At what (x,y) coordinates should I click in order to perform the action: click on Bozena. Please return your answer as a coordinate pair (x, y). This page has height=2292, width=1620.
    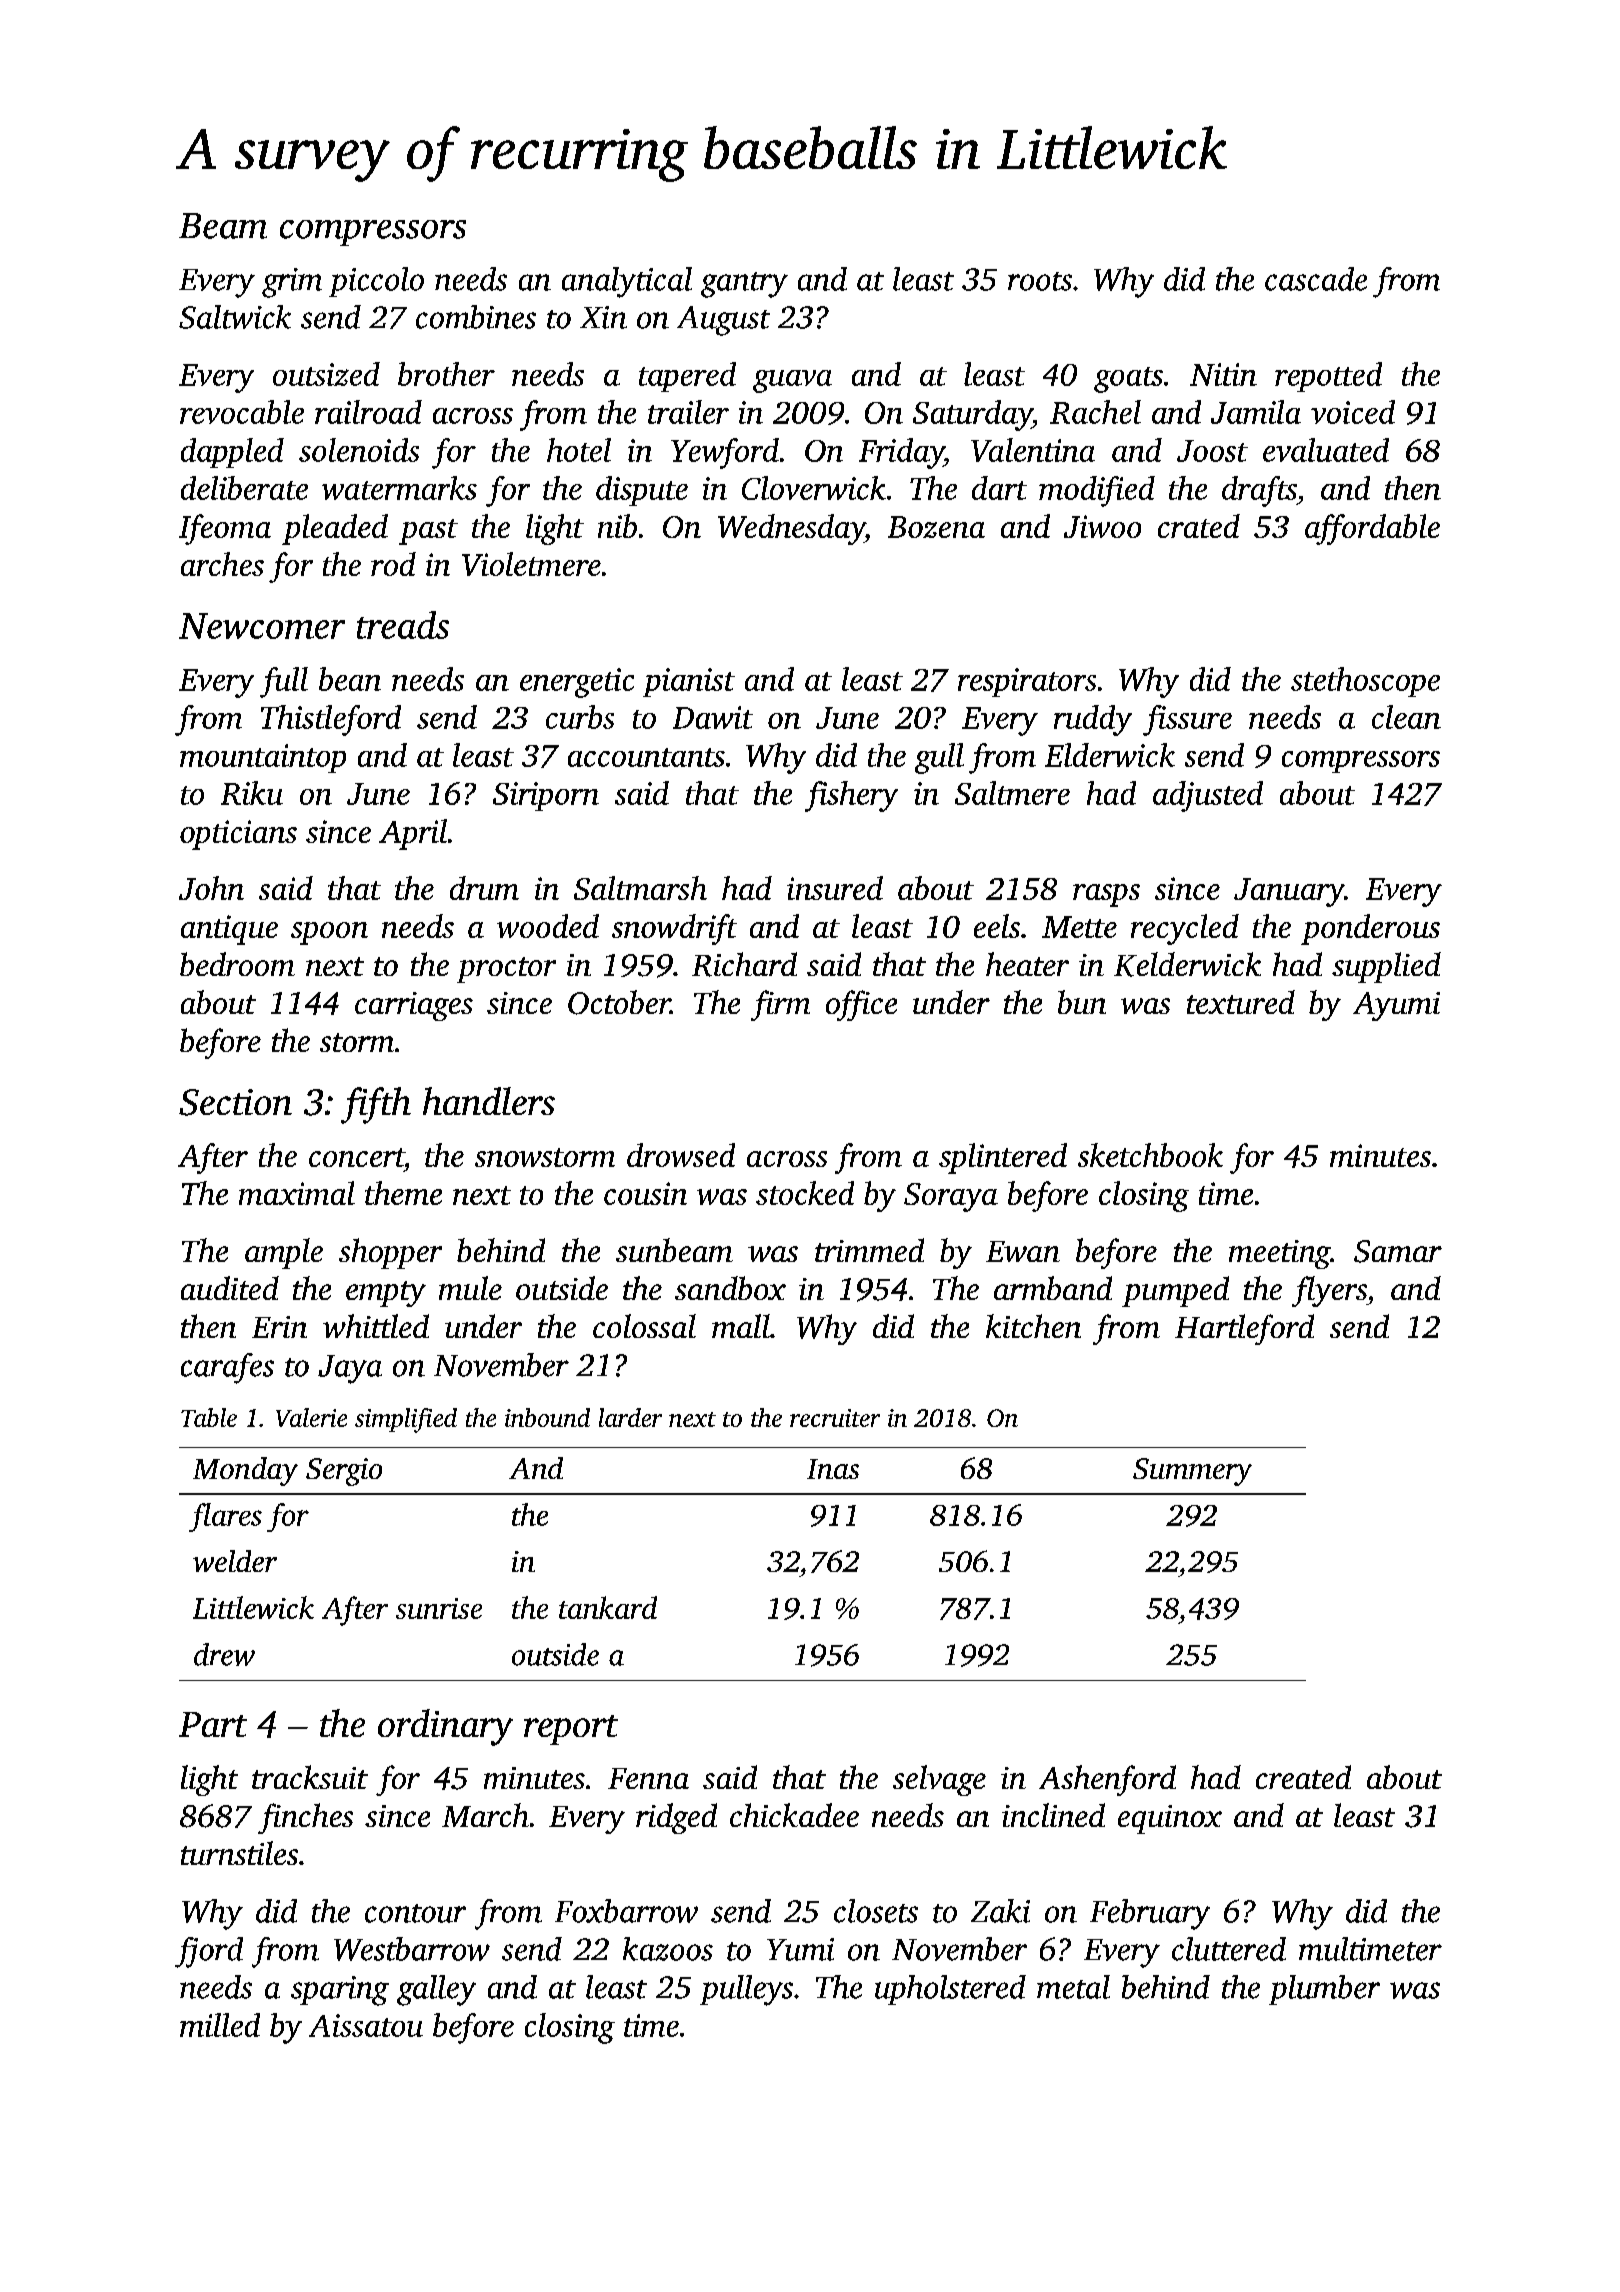
    Looking at the image, I should click on (936, 527).
